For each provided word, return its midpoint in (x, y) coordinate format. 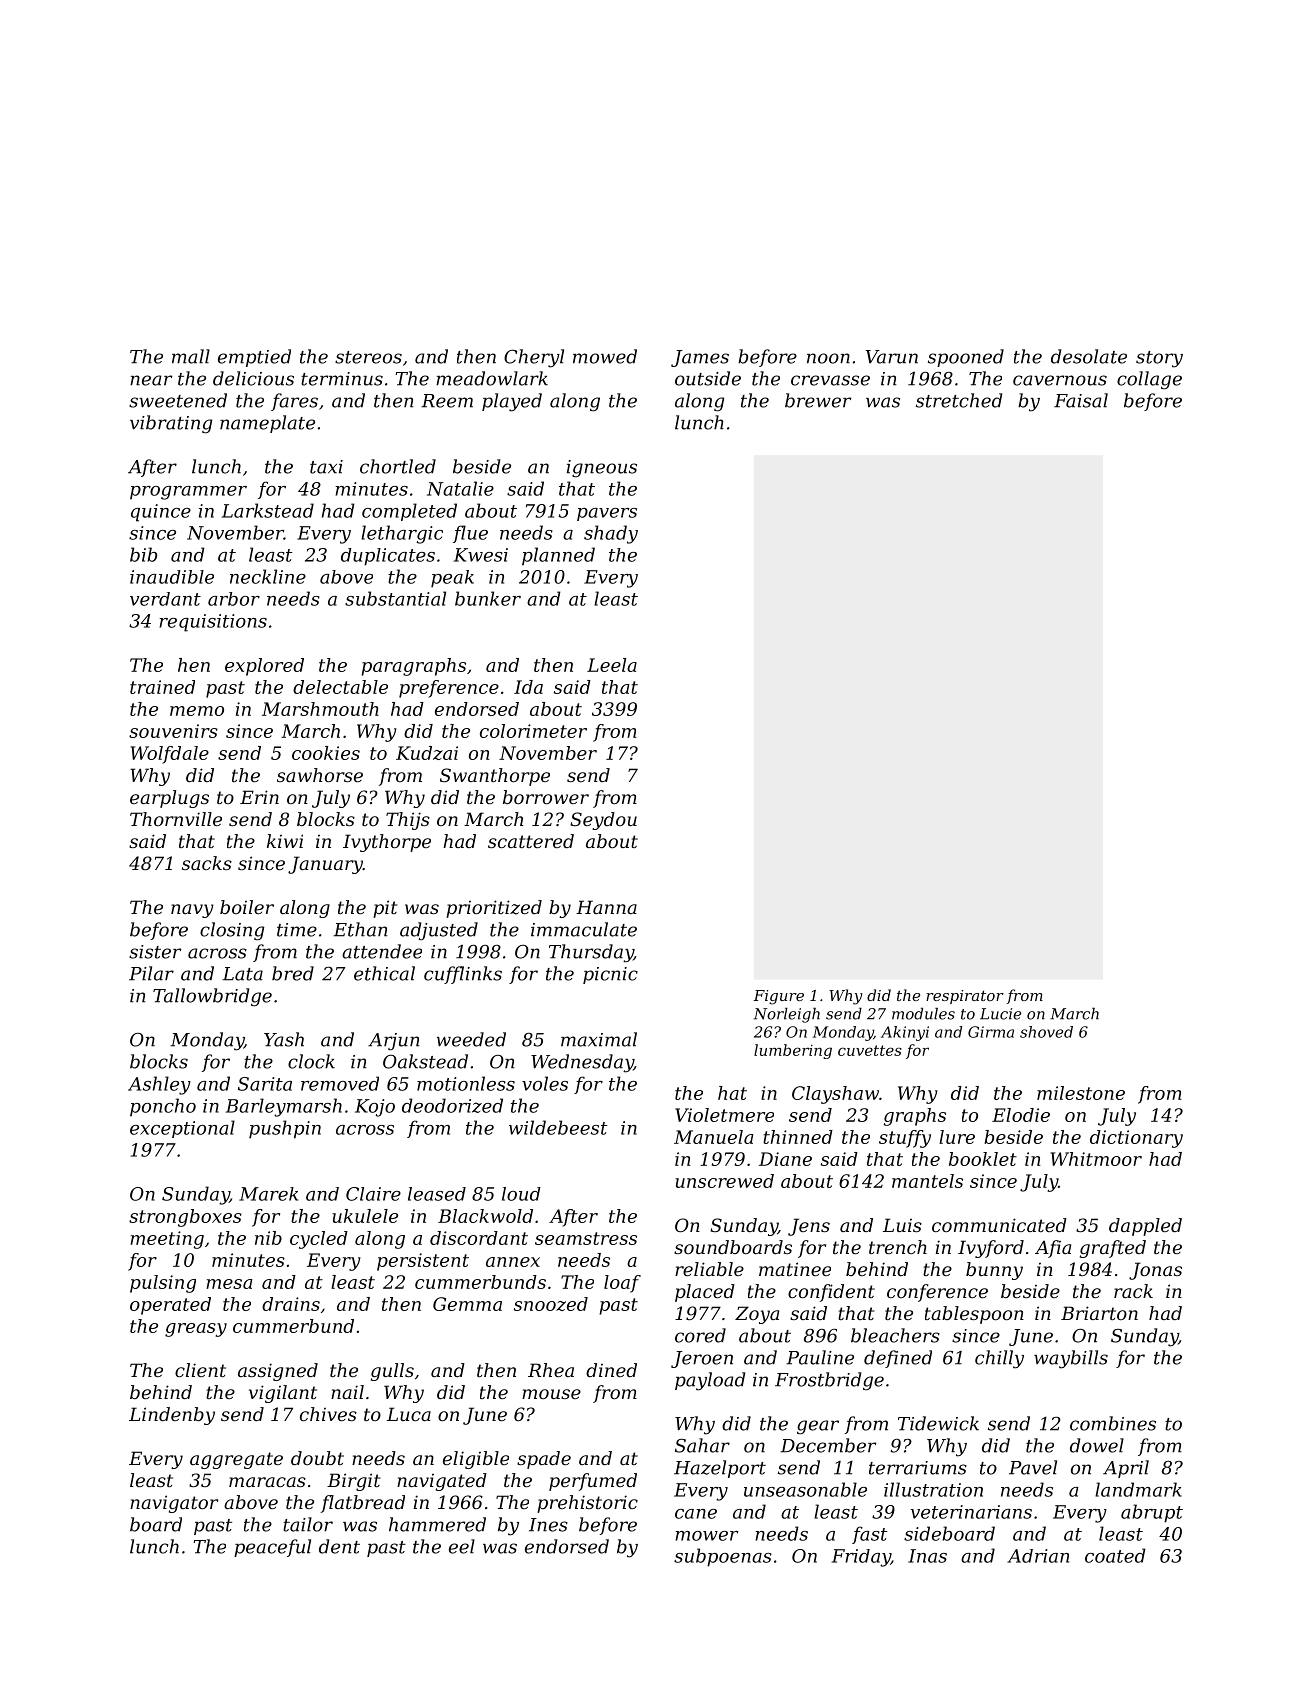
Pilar (151, 973)
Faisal (1081, 400)
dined (611, 1370)
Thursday (591, 953)
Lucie (1000, 1014)
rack (1133, 1291)
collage (1149, 380)
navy (192, 911)
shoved (1046, 1032)
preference (449, 689)
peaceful (272, 1548)
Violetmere (724, 1115)
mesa (229, 1284)
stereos (368, 357)
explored (264, 667)
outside (708, 378)
